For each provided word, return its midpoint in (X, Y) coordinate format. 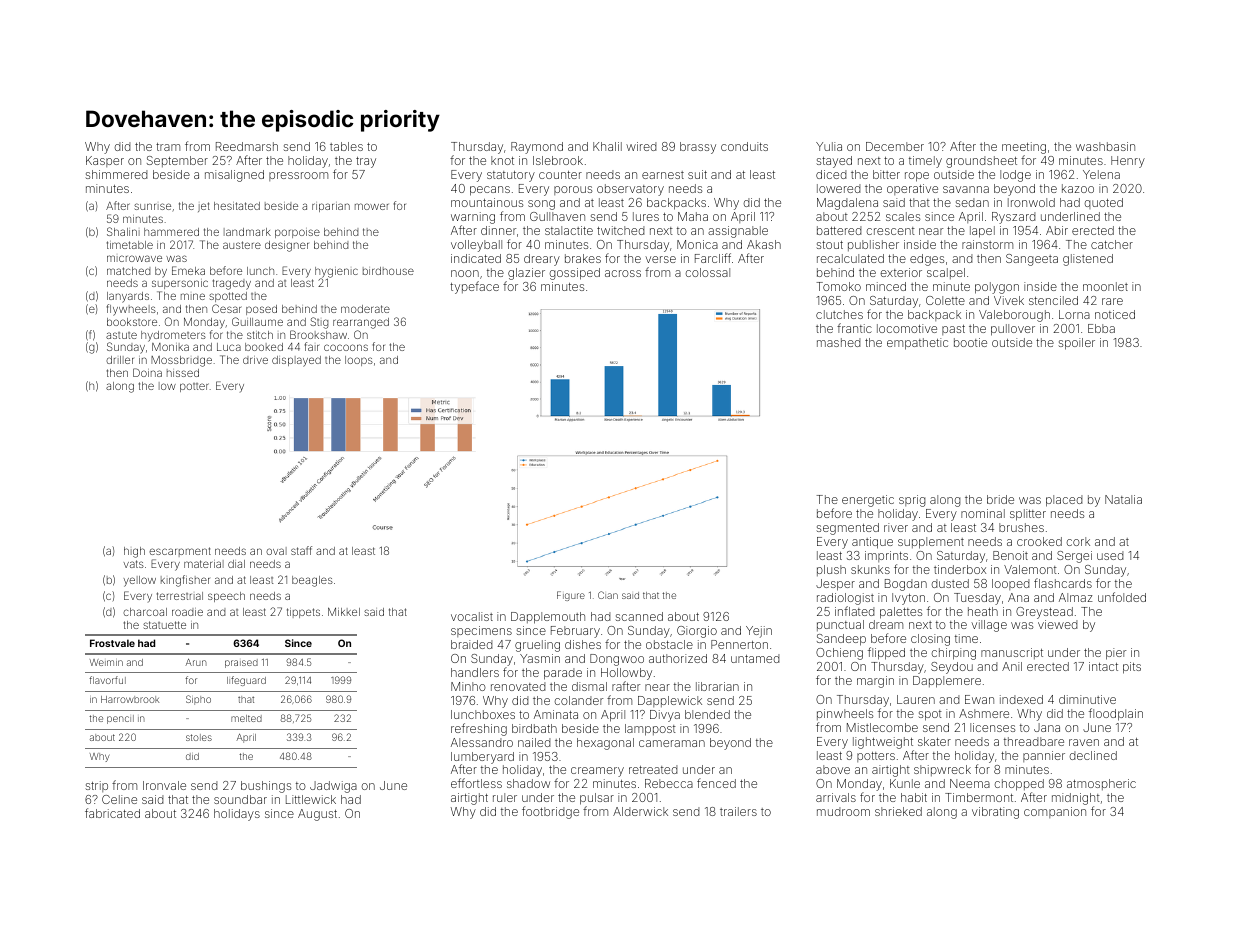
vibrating (995, 813)
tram (168, 147)
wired (641, 146)
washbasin (1105, 146)
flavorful (107, 680)
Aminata (556, 714)
